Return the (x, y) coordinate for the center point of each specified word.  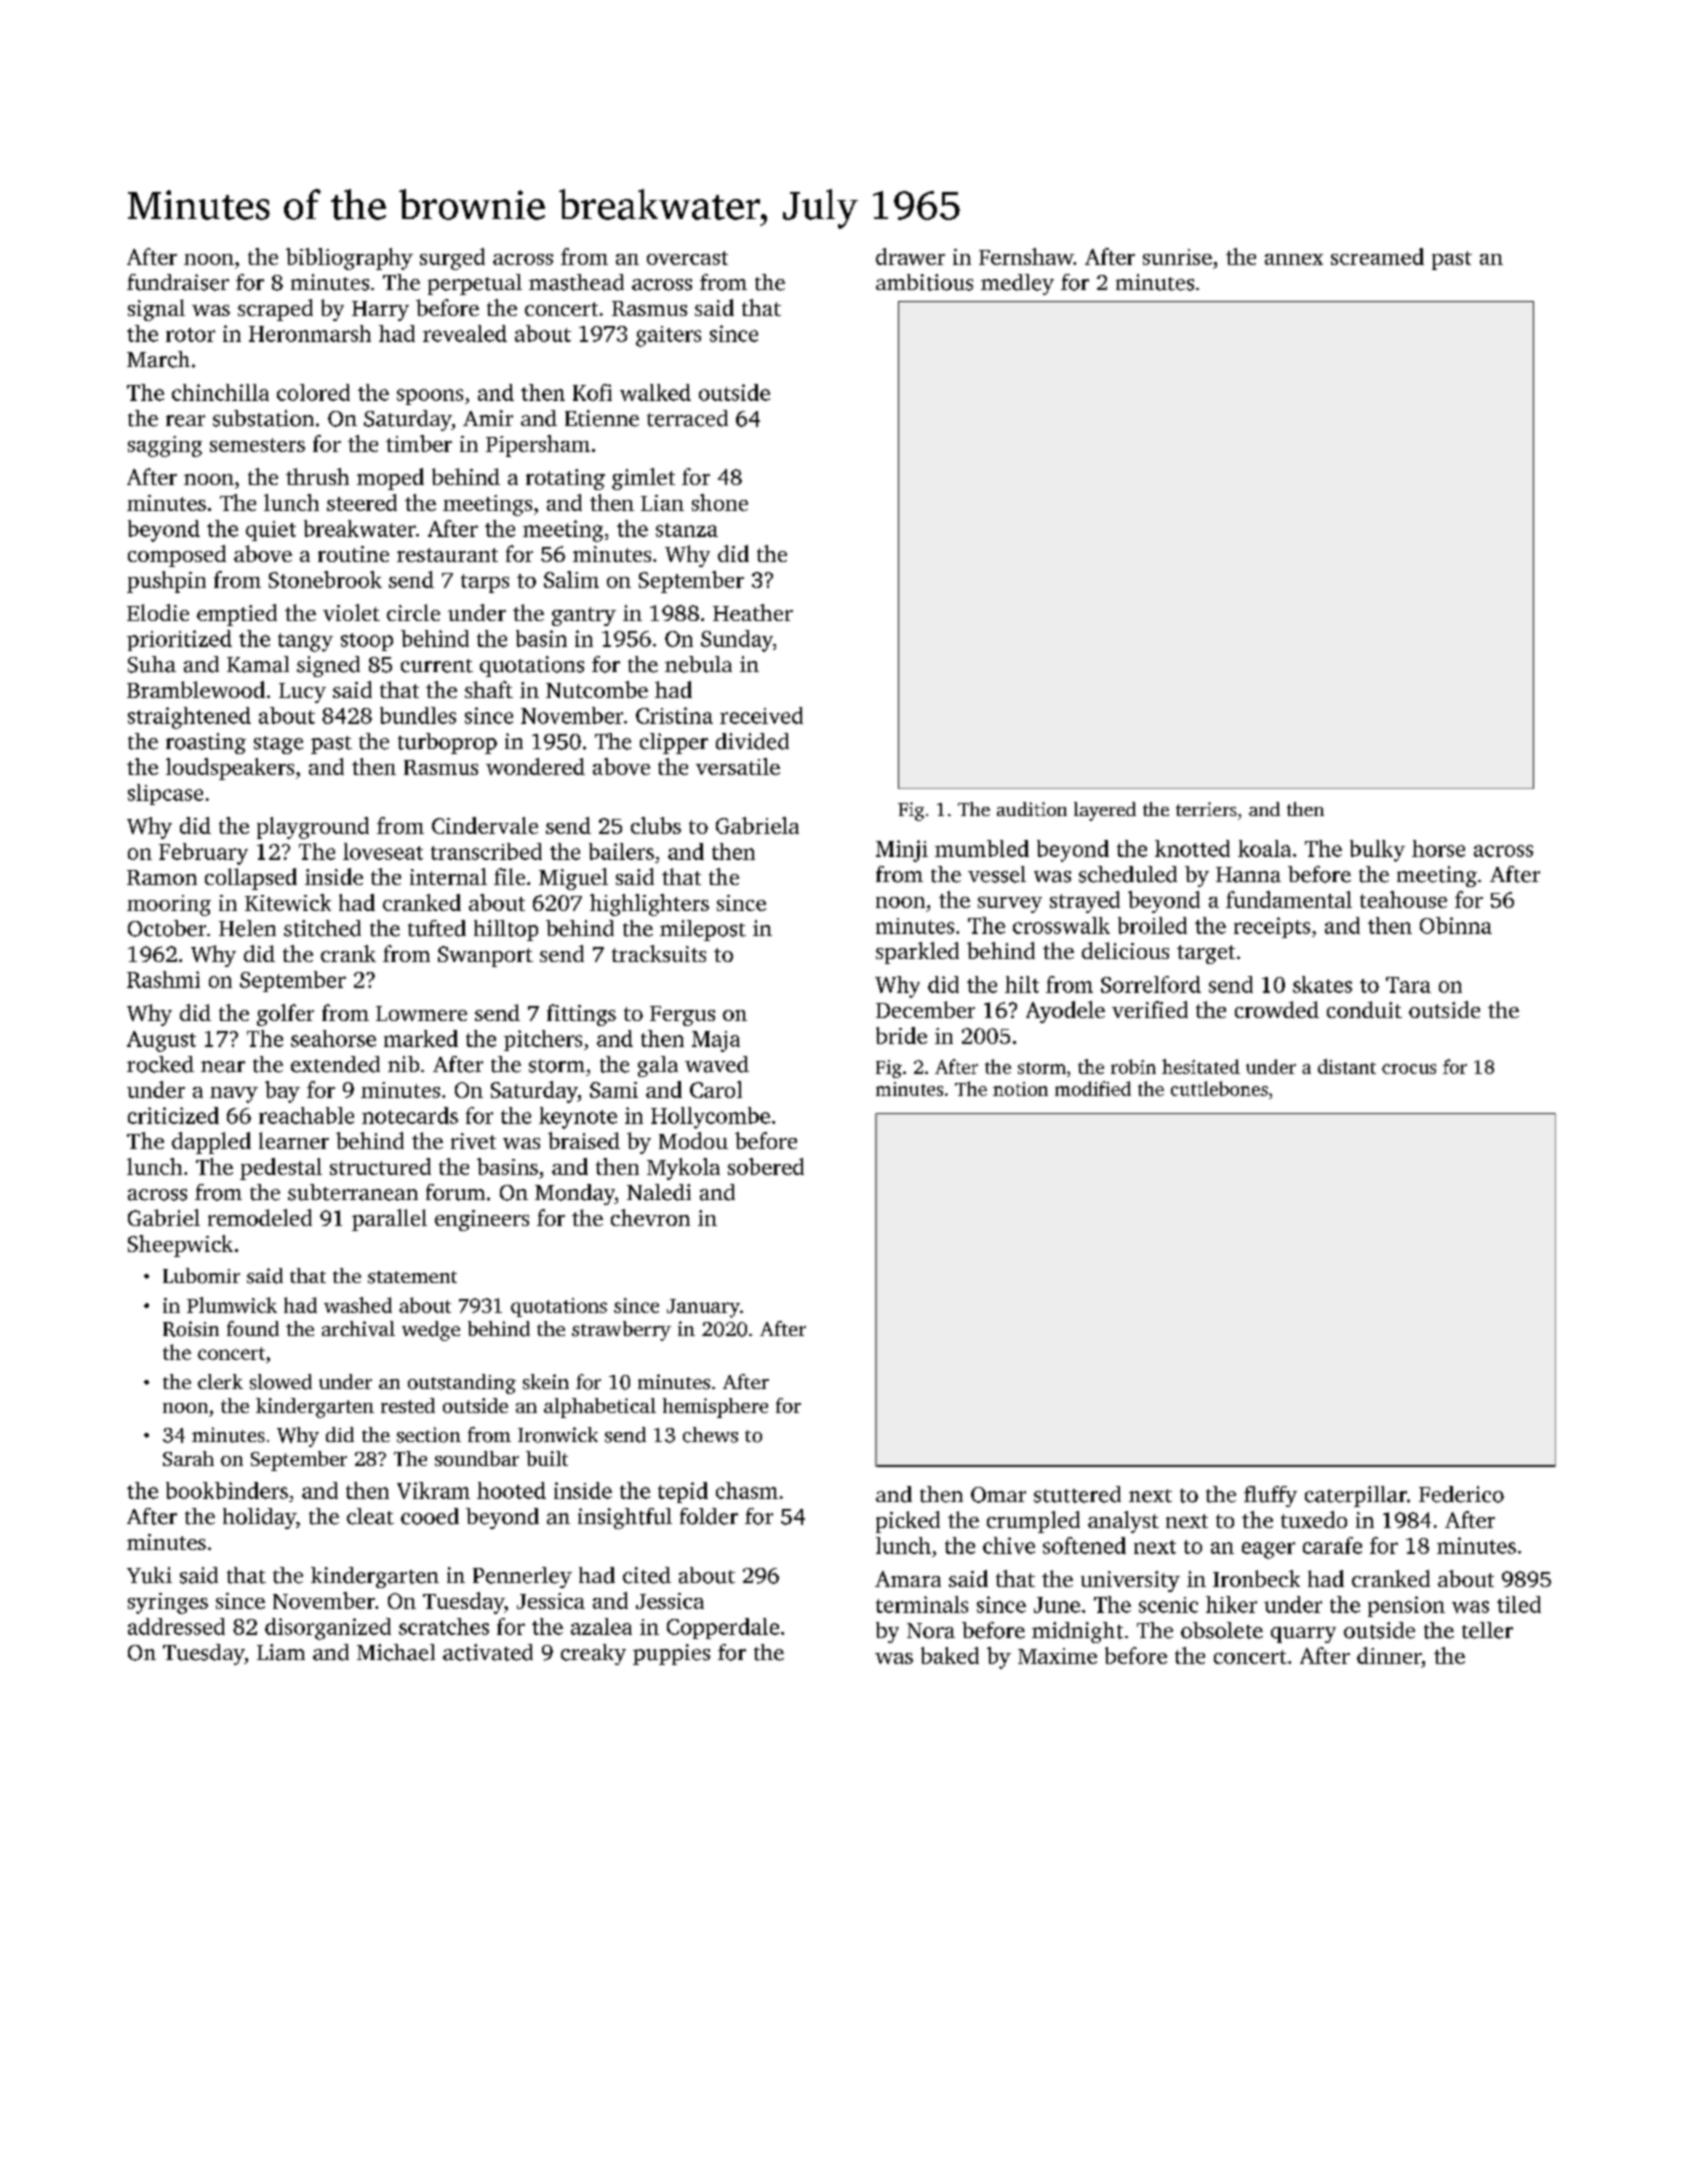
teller (1487, 1630)
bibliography (349, 259)
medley (1017, 284)
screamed (1377, 256)
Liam (281, 1652)
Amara (908, 1579)
